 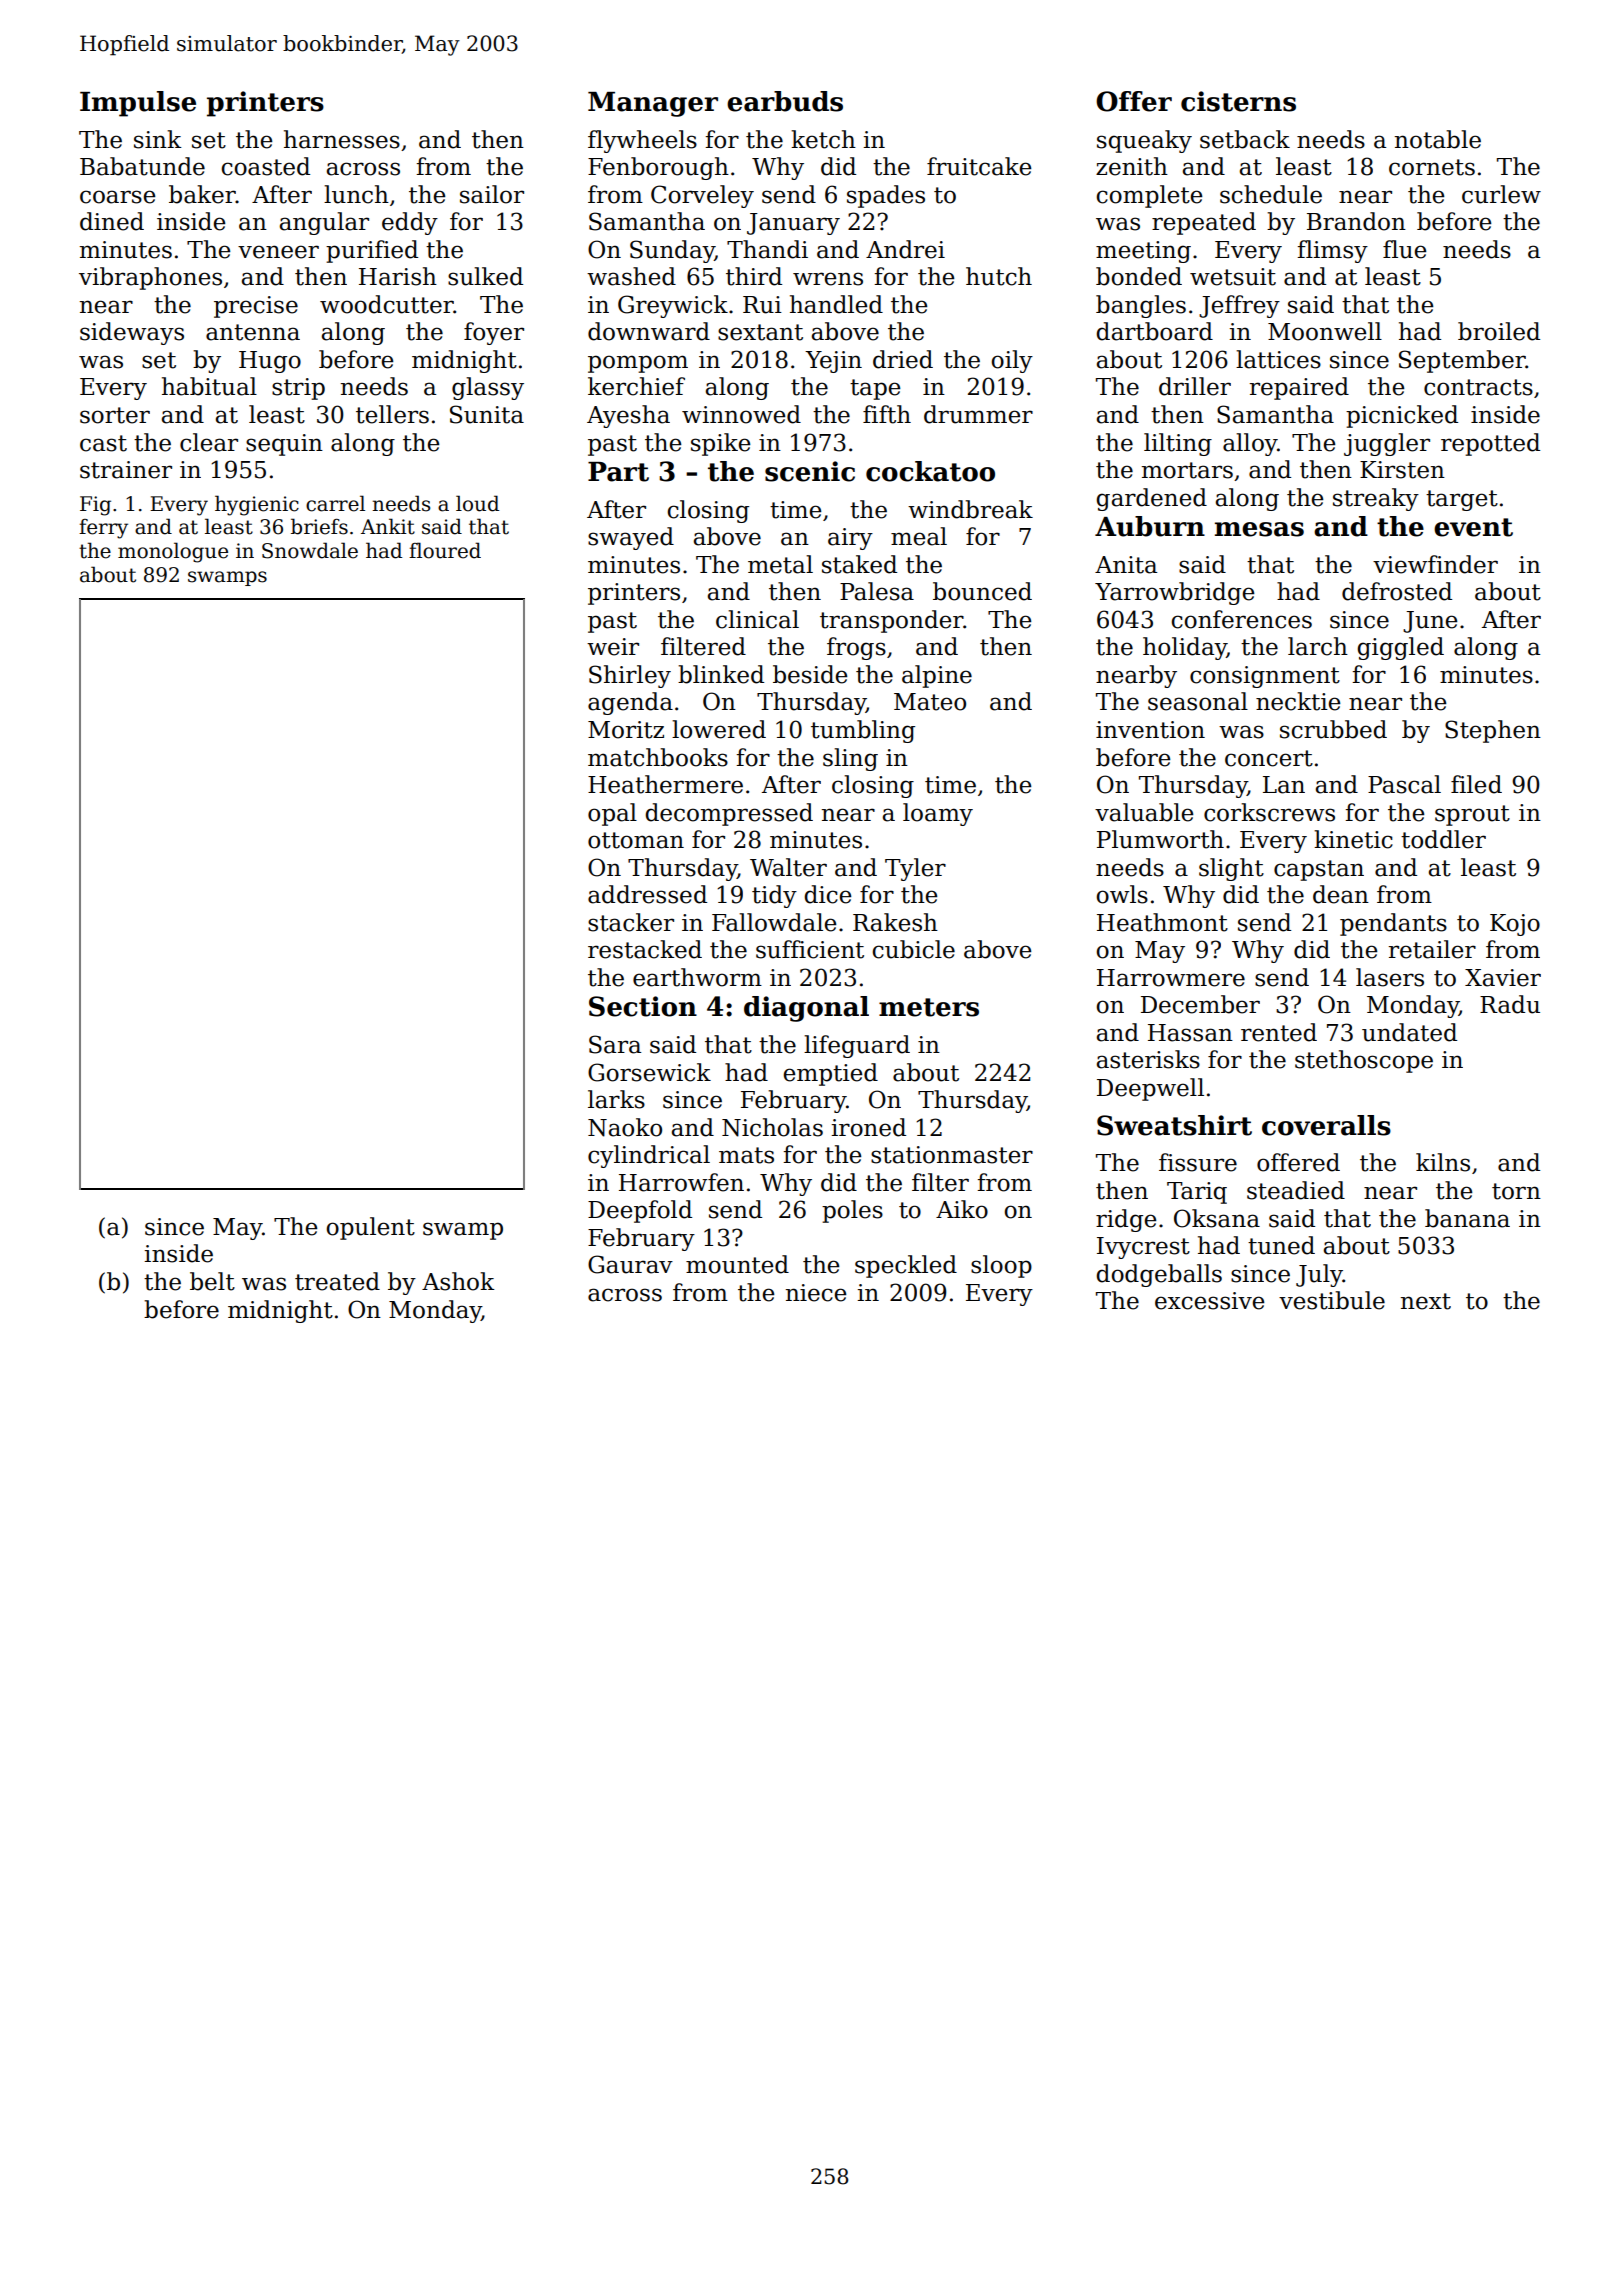 I want to click on scenic, so click(x=810, y=471).
